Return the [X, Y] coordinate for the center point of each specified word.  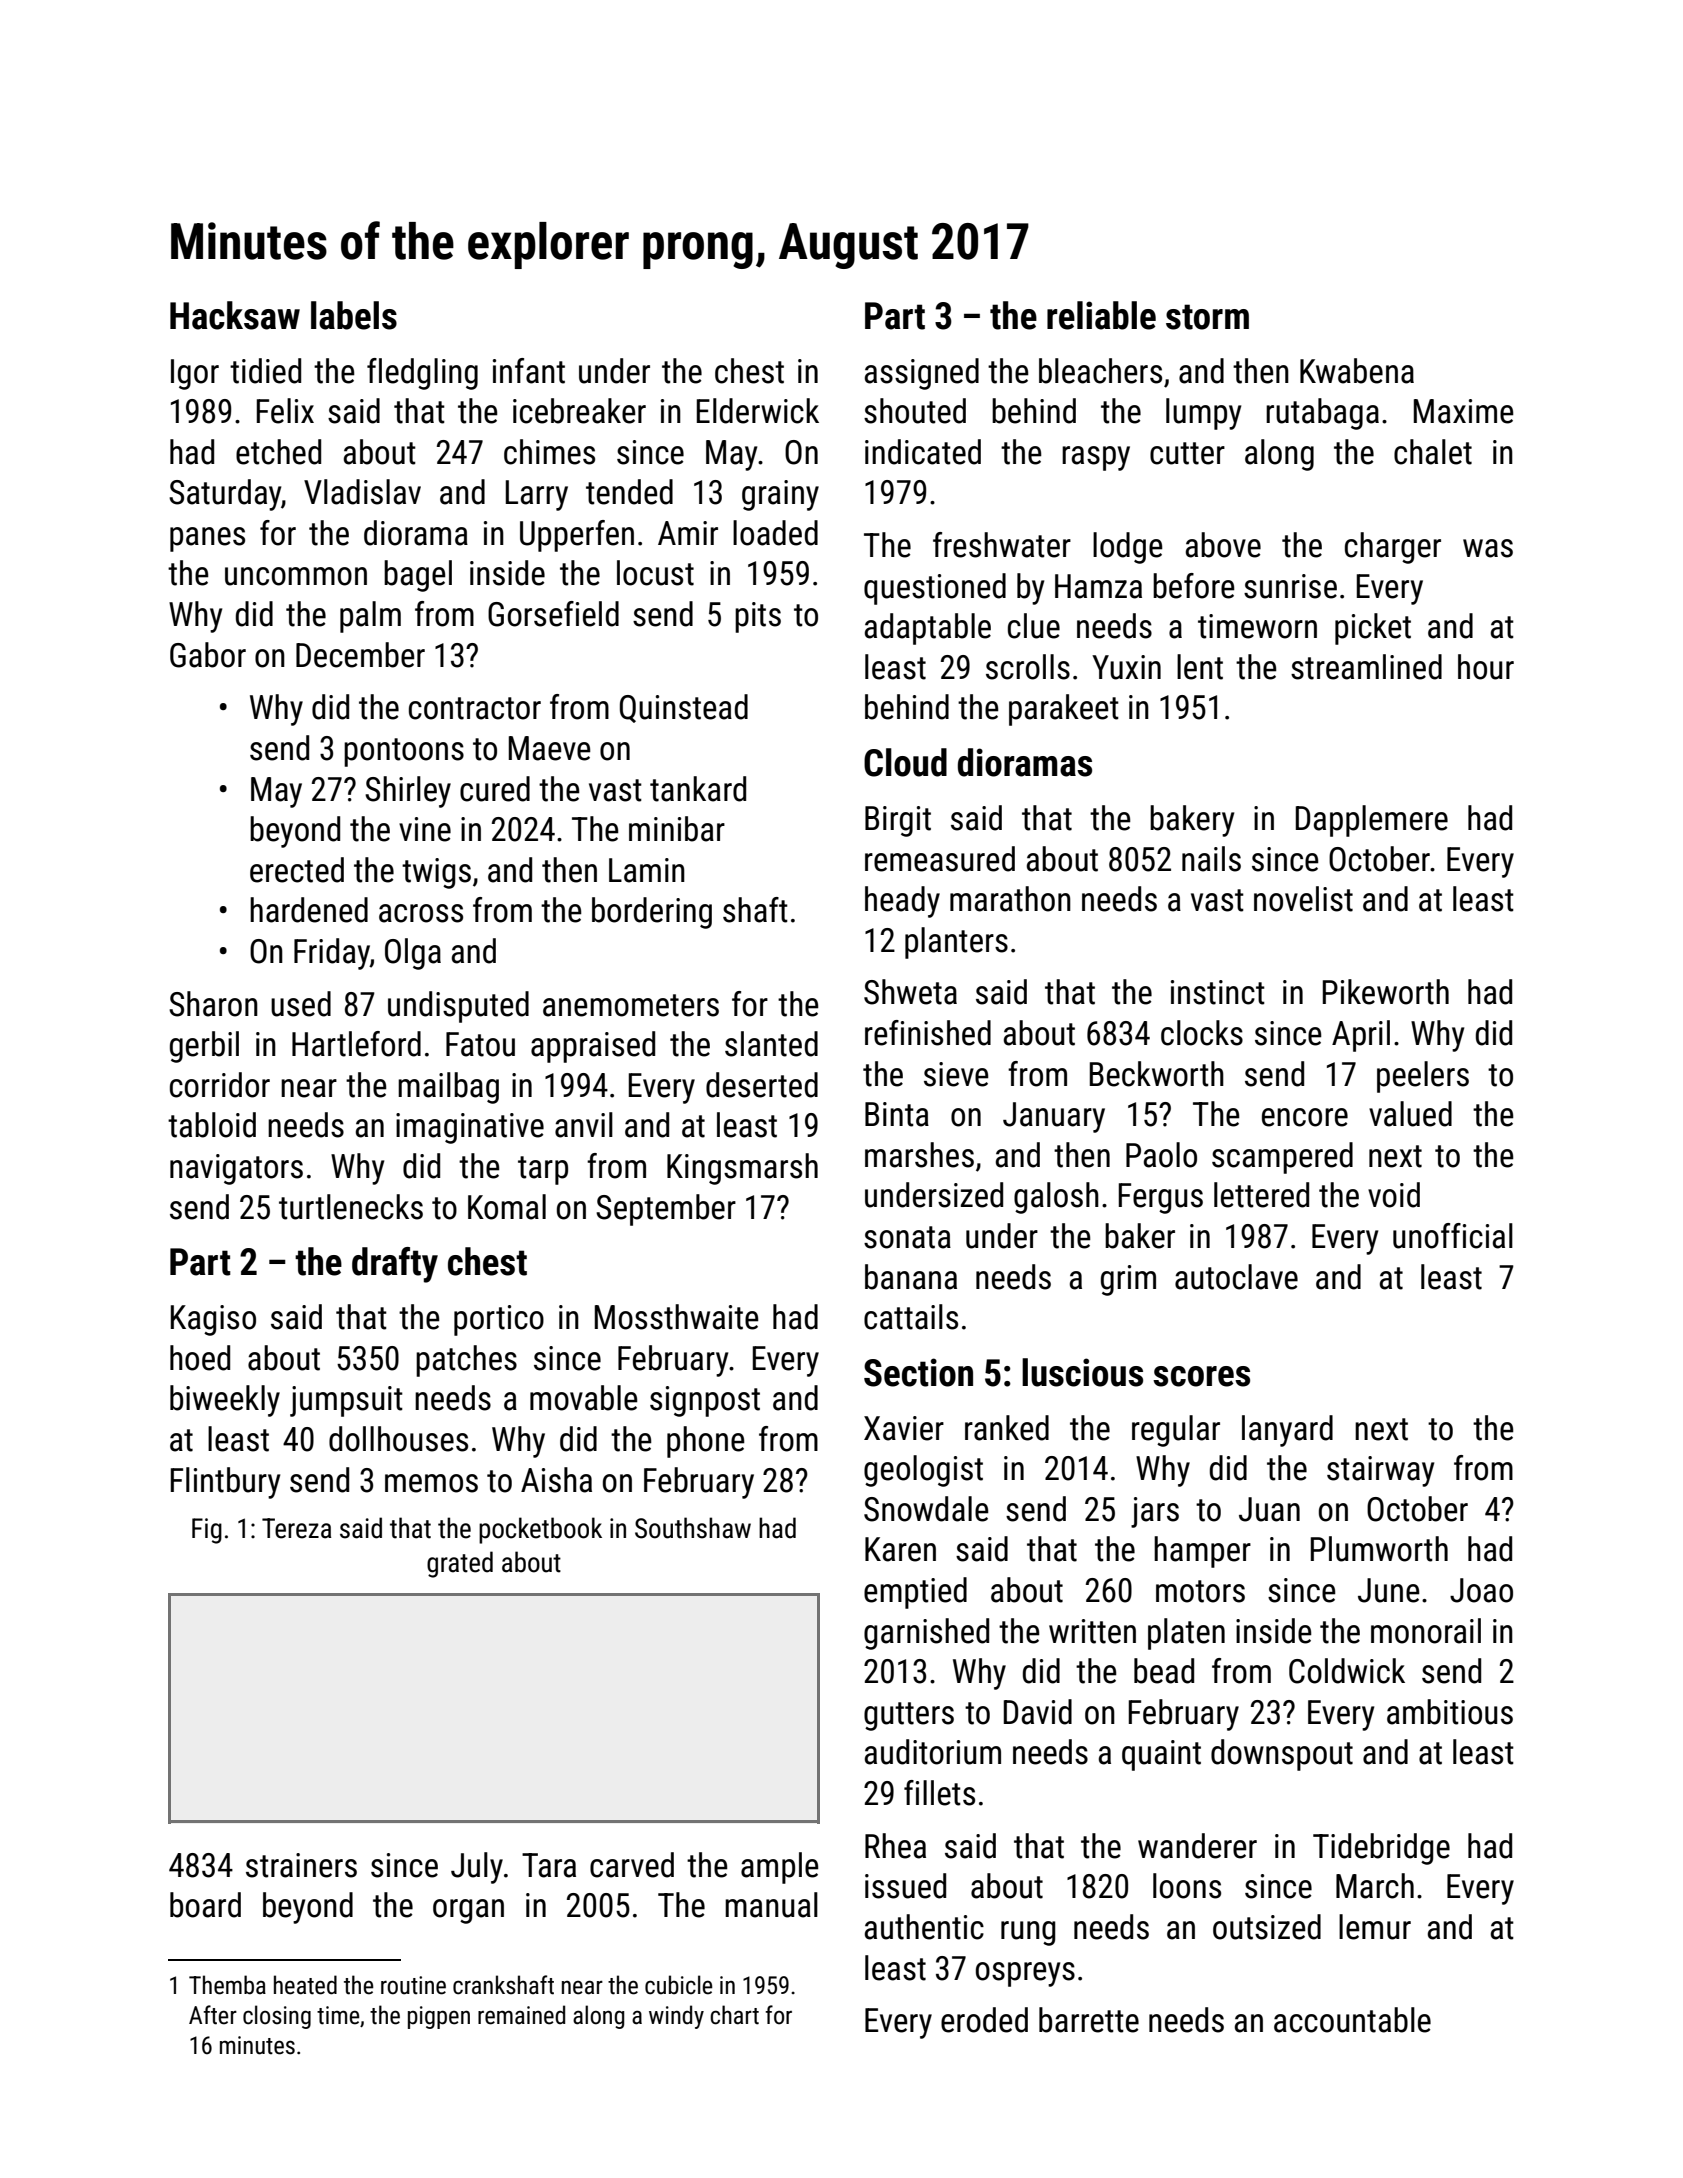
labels [354, 315]
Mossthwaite [677, 1317]
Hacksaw [235, 315]
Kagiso [213, 1320]
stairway [1380, 1471]
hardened [309, 910]
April [1361, 1036]
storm [1207, 317]
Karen [900, 1549]
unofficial [1453, 1236]
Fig [207, 1531]
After [213, 2015]
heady [902, 902]
